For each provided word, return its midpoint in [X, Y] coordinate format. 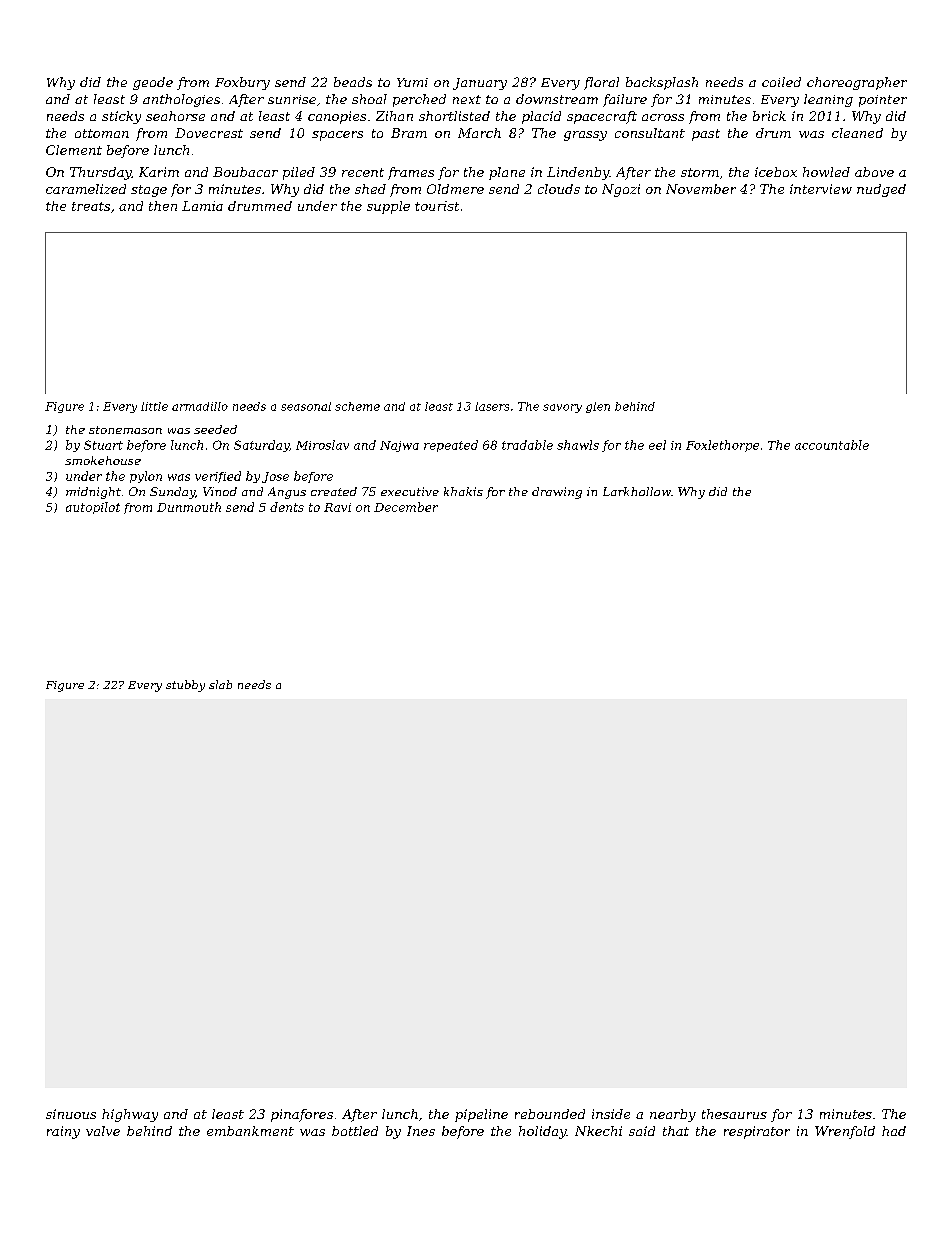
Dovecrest [209, 133]
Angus [287, 493]
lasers [492, 406]
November [701, 189]
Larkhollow [637, 491]
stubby [185, 686]
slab [220, 684]
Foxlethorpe [722, 446]
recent [363, 172]
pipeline [481, 1115]
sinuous [71, 1114]
